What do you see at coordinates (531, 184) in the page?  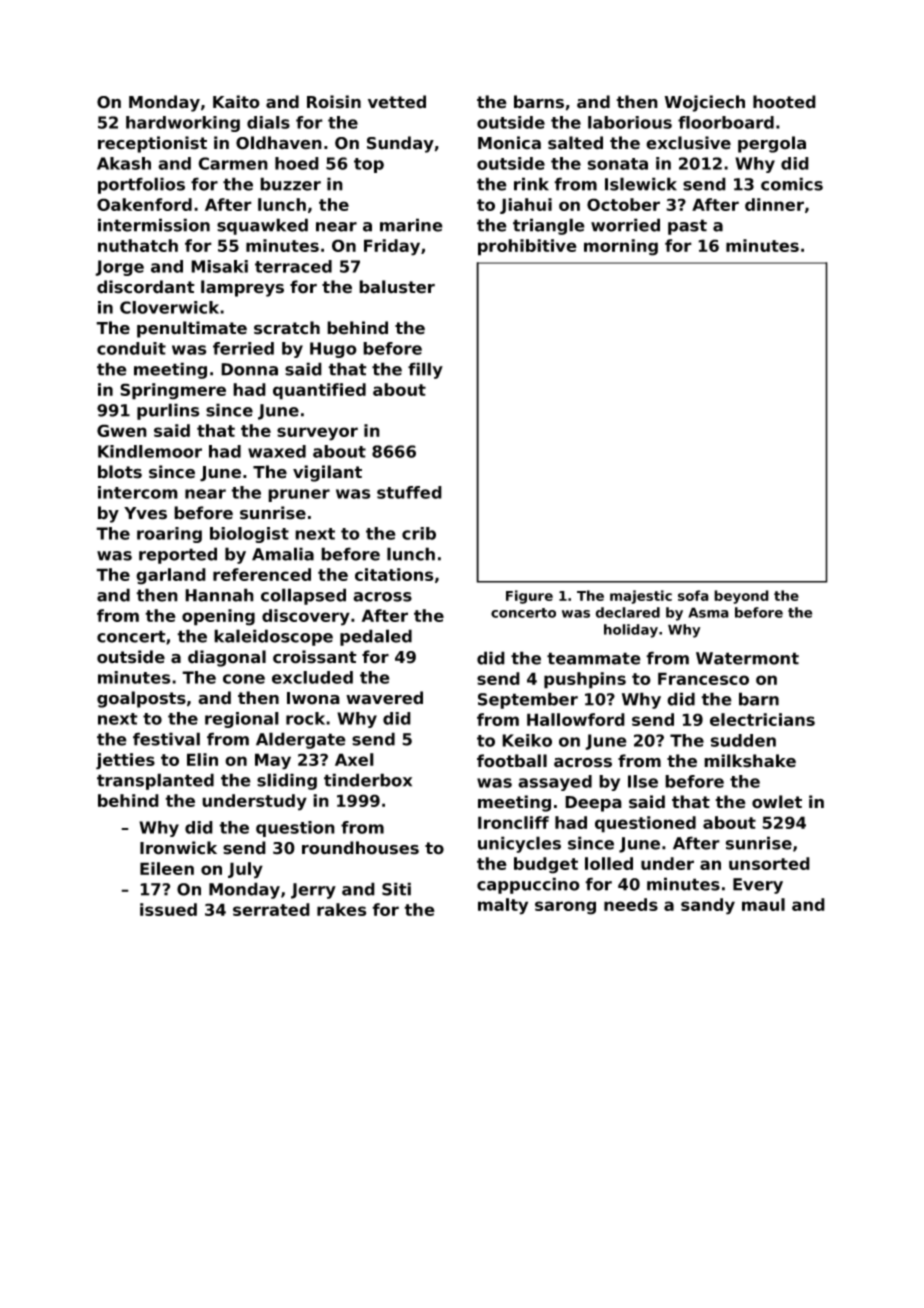 I see `rink` at bounding box center [531, 184].
